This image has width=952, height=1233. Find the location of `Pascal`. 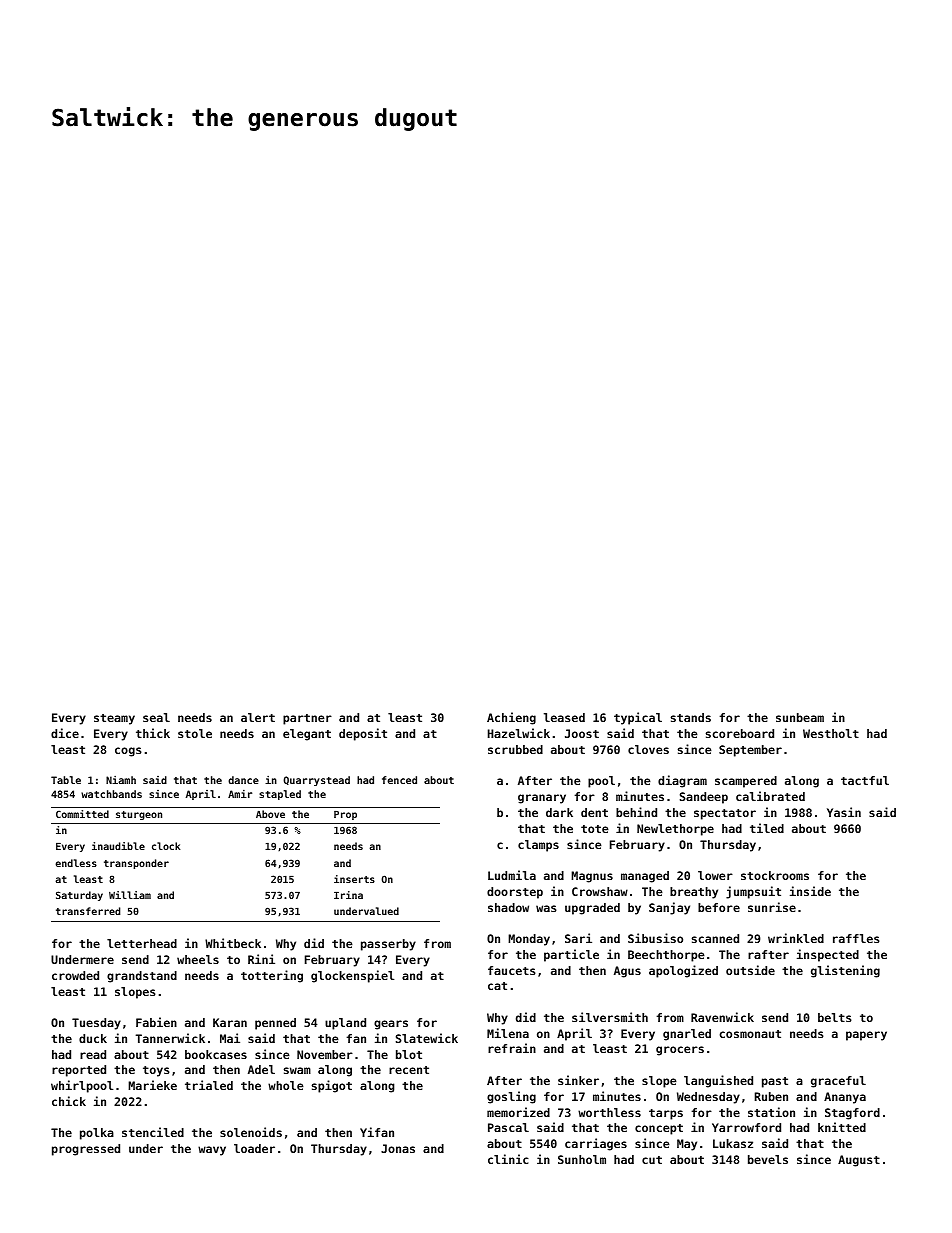

Pascal is located at coordinates (508, 1127).
